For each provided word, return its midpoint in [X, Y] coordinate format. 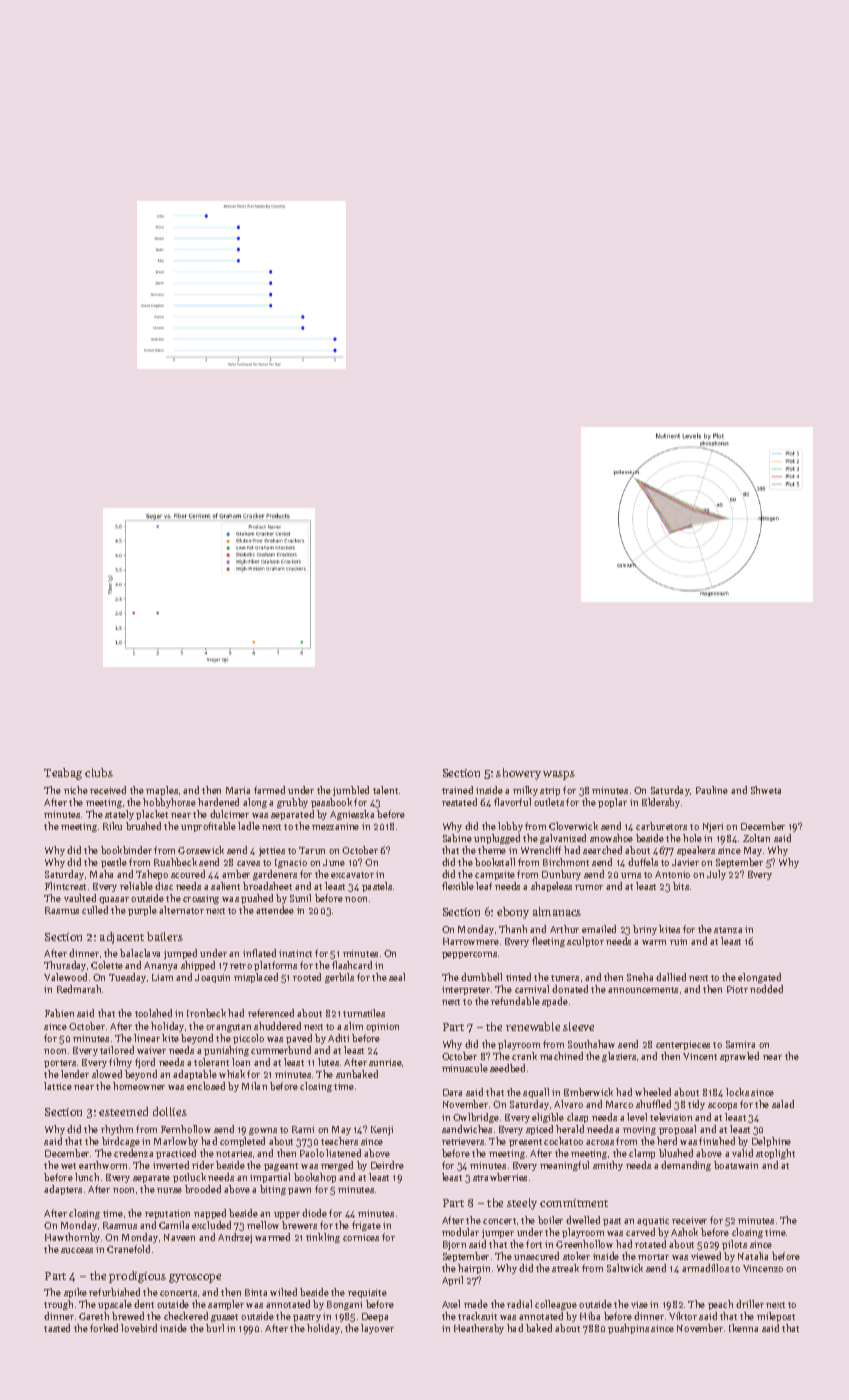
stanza [728, 930]
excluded [211, 1225]
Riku [112, 826]
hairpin [474, 1269]
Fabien [59, 1013]
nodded [766, 989]
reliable [136, 886]
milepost [776, 1317]
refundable [515, 1001]
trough [58, 1305]
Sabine [457, 838]
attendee [275, 910]
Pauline [712, 790]
